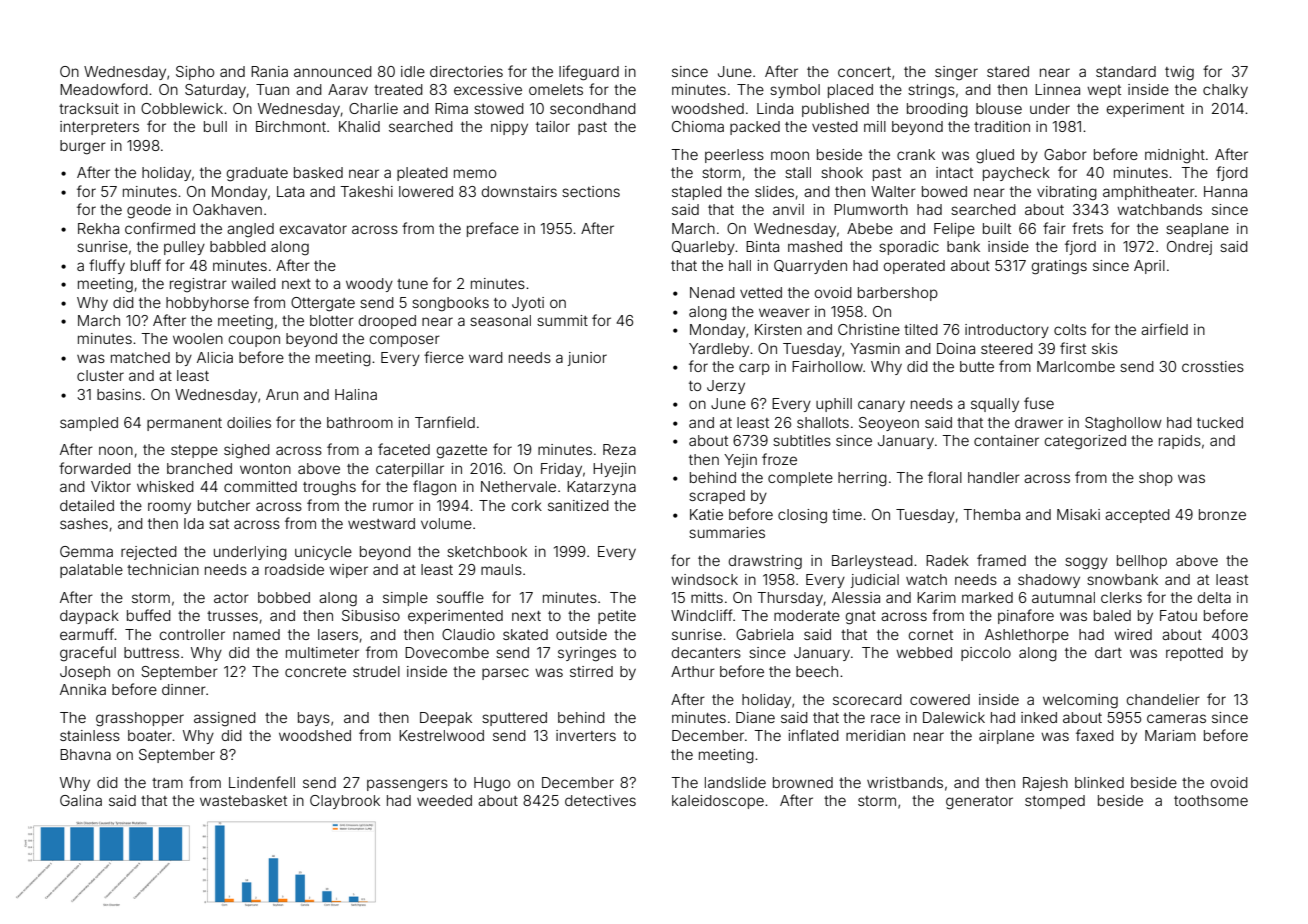  I want to click on Lindenfell, so click(262, 782).
